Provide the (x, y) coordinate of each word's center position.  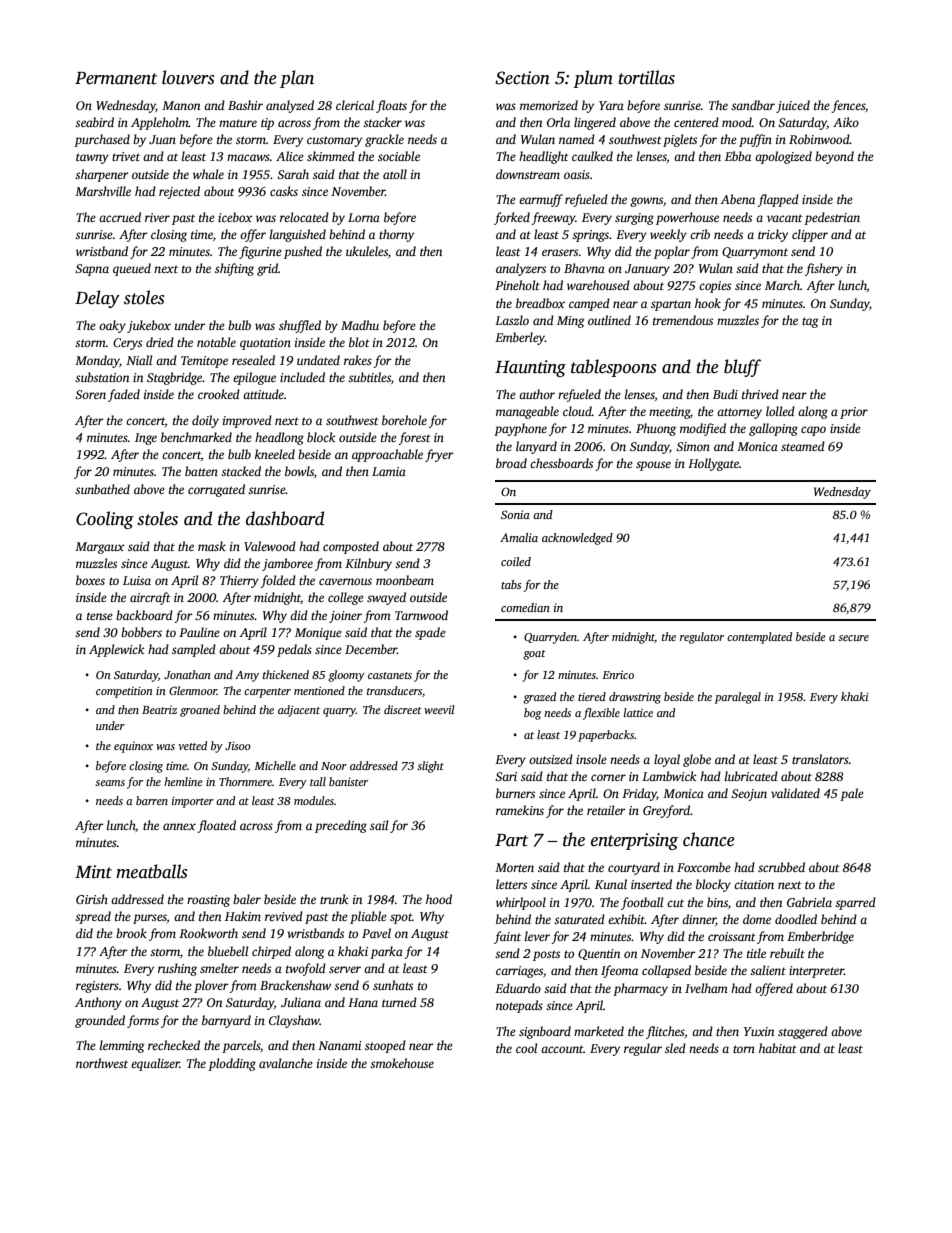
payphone (520, 429)
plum (593, 79)
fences (848, 106)
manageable (527, 412)
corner (608, 777)
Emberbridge (820, 937)
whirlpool (521, 903)
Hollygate (713, 464)
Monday (97, 361)
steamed (803, 446)
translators (820, 759)
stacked (241, 471)
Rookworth (208, 933)
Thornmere (245, 781)
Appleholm (160, 123)
